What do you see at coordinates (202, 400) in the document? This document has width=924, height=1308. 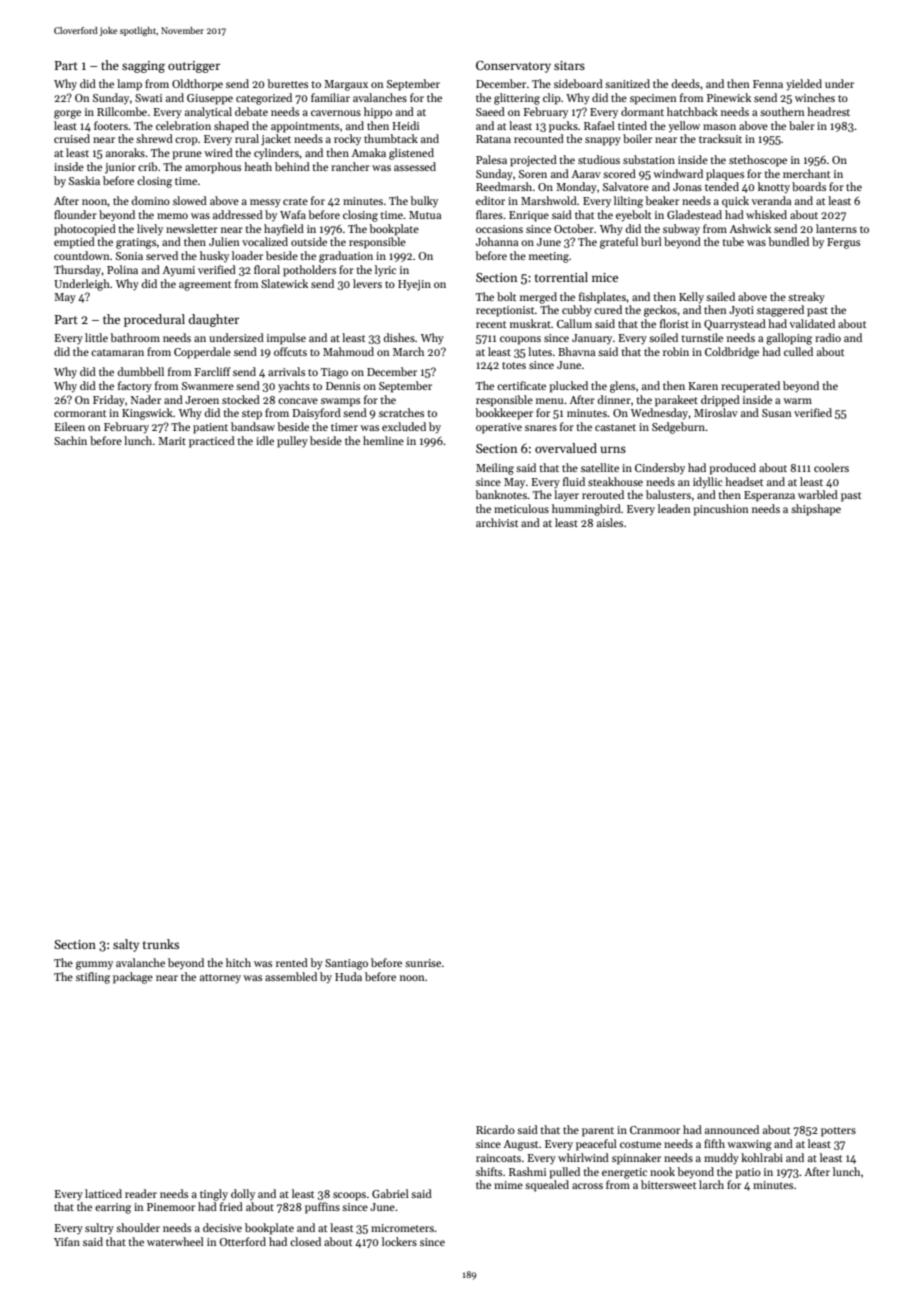 I see `Jeroen` at bounding box center [202, 400].
